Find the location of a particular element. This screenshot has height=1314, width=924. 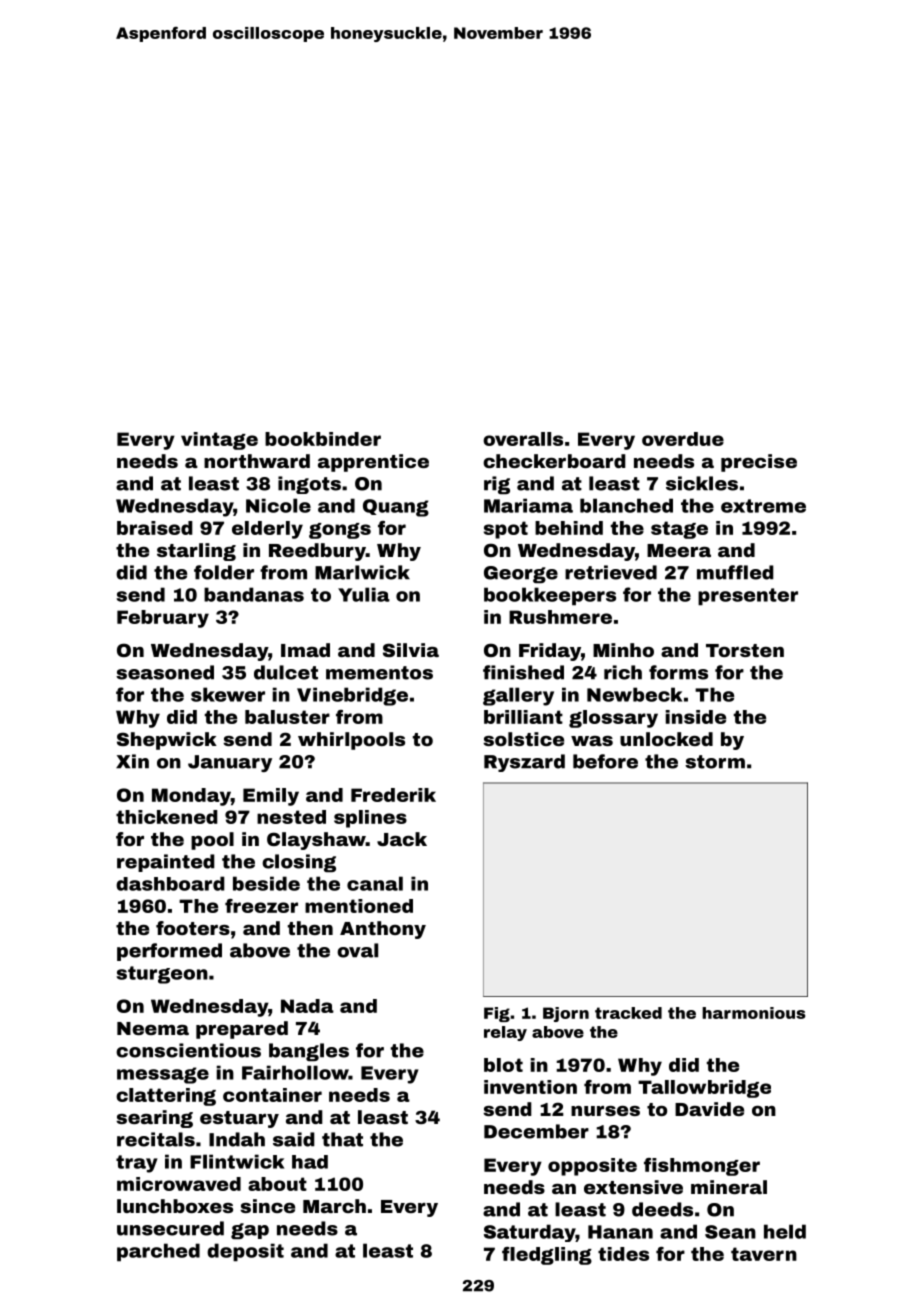

vintage is located at coordinates (219, 441).
